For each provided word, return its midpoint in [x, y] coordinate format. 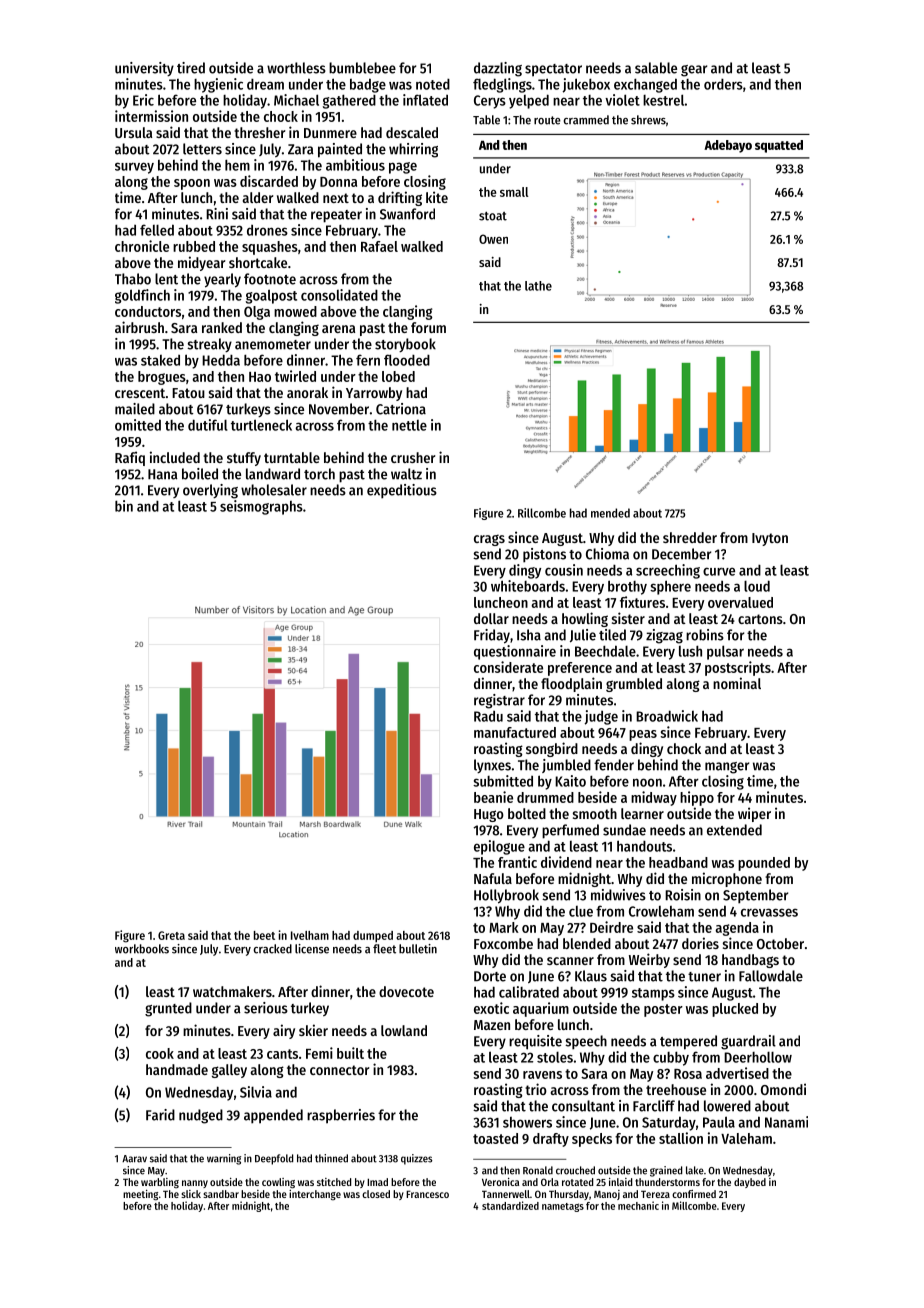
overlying [210, 491]
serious [266, 1008]
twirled [295, 376]
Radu [488, 716]
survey [134, 168]
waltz [406, 474]
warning [224, 1159]
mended [610, 513]
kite [437, 197]
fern [368, 360]
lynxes [492, 766]
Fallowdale [771, 976]
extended [734, 830]
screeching [668, 571]
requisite [535, 1042]
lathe [538, 286]
